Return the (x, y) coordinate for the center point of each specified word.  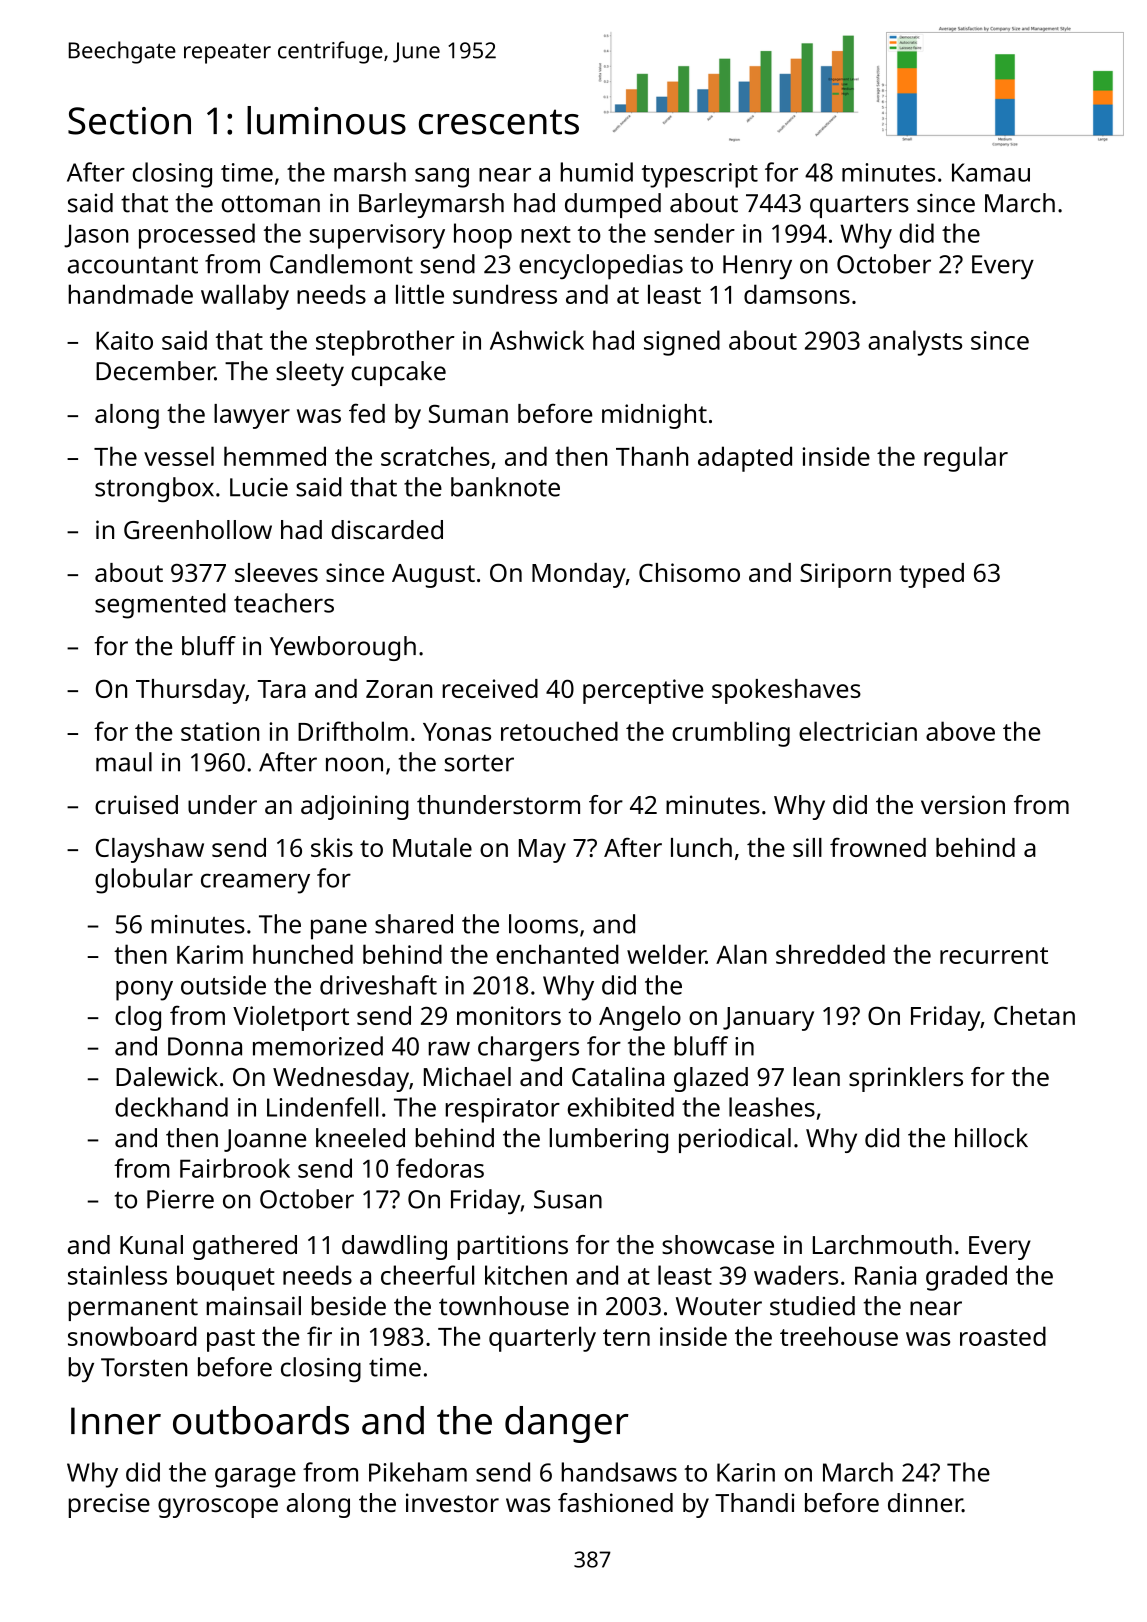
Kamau (991, 172)
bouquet (226, 1278)
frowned (878, 847)
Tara (281, 689)
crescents (499, 122)
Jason (96, 236)
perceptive (643, 691)
